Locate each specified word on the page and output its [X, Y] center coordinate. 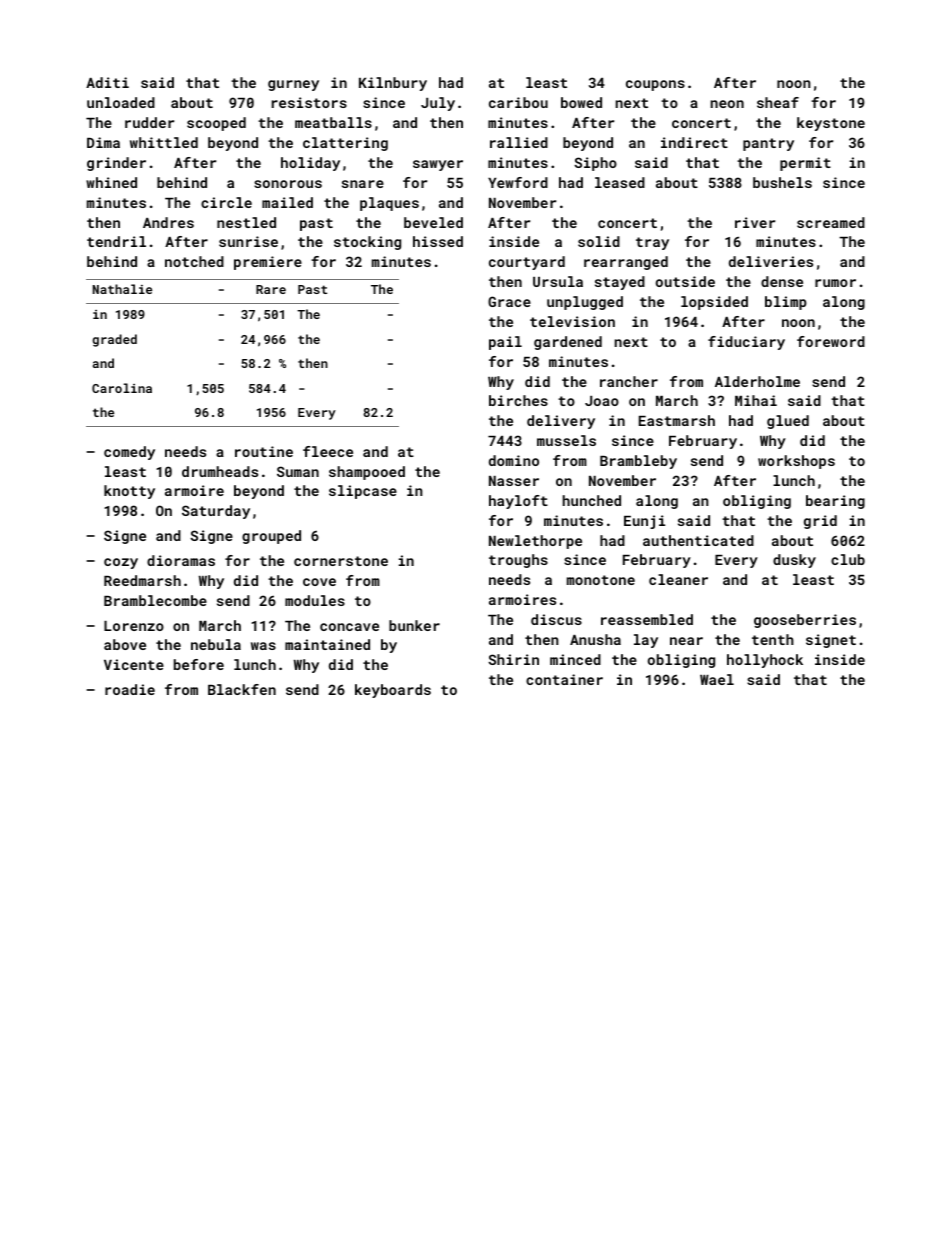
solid [599, 241]
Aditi [107, 82]
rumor [835, 283]
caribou [518, 102]
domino [514, 460]
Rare [271, 289]
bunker [414, 625]
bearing [835, 502]
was [263, 646]
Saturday [216, 512]
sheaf [778, 102]
